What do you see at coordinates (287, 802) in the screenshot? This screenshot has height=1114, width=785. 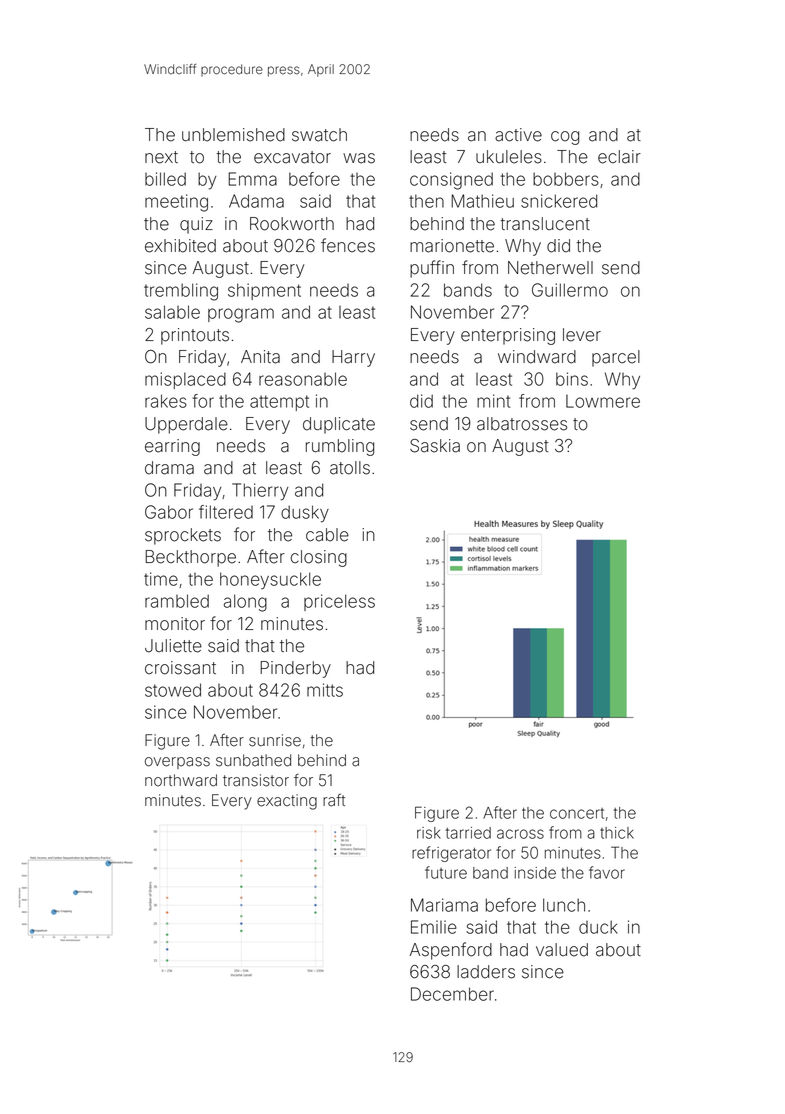 I see `exacting` at bounding box center [287, 802].
